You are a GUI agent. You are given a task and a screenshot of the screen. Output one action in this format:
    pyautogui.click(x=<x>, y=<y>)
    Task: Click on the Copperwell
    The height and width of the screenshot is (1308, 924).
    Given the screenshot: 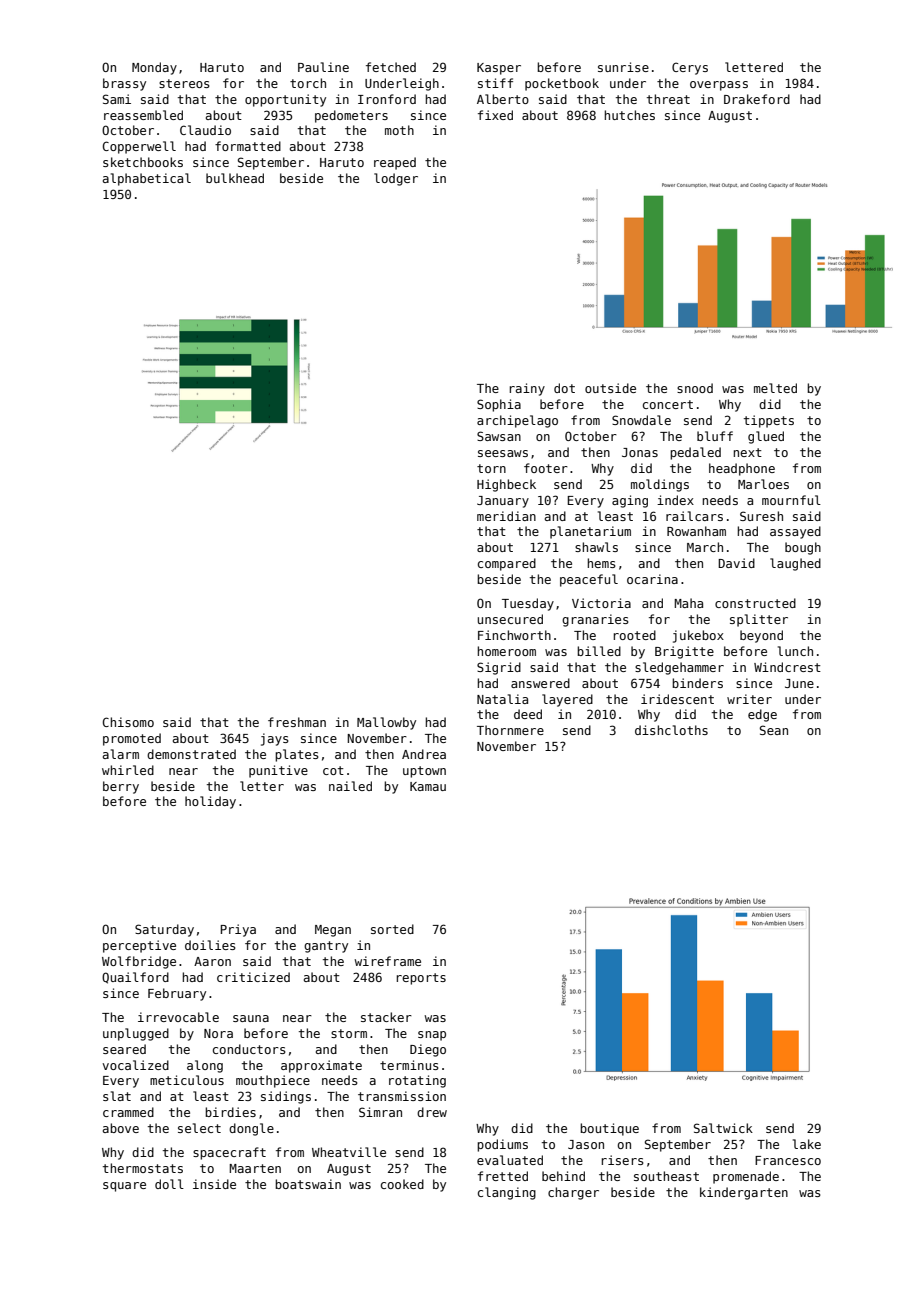 What is the action you would take?
    pyautogui.click(x=139, y=147)
